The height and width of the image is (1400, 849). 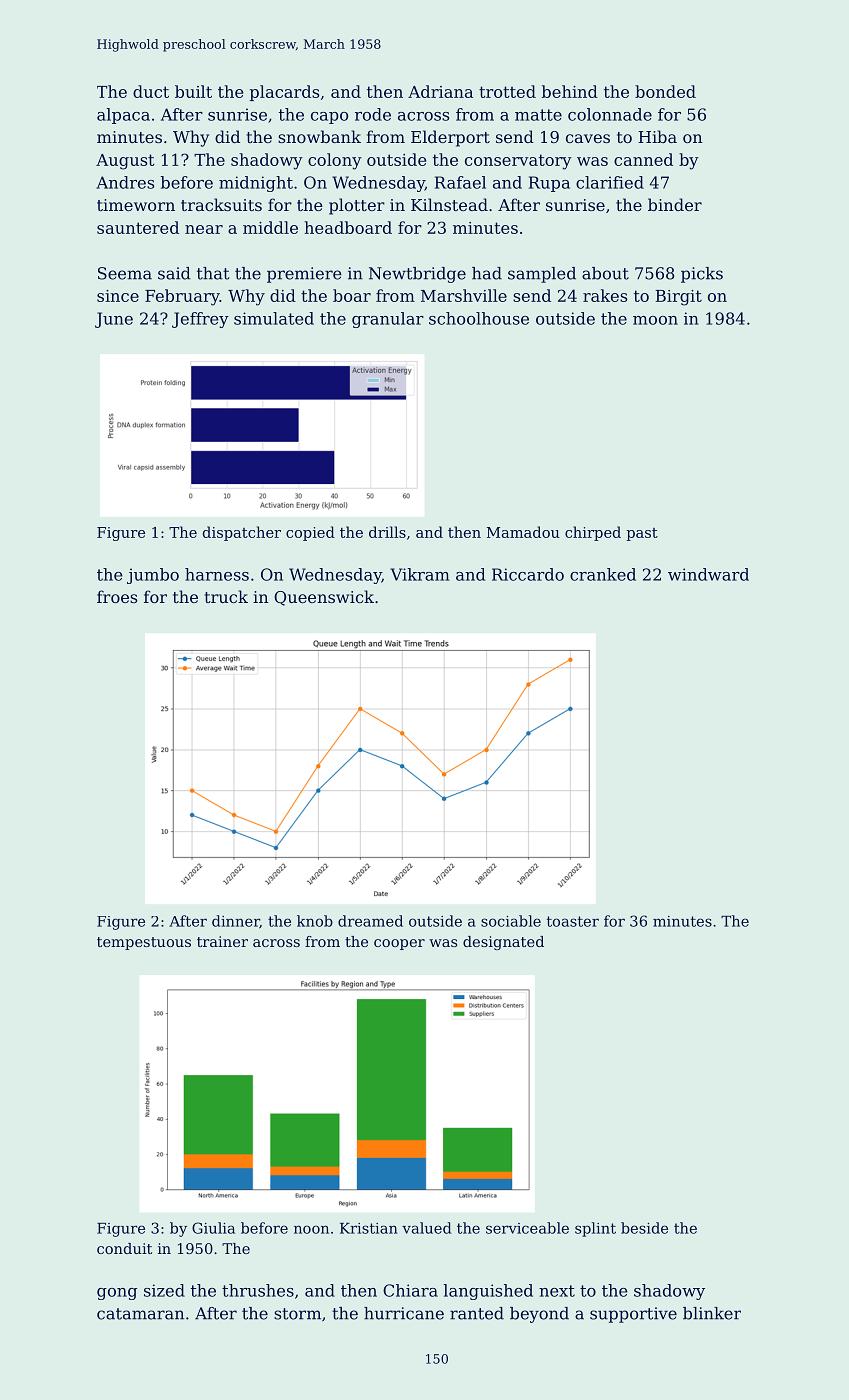 What do you see at coordinates (274, 318) in the image?
I see `simulated` at bounding box center [274, 318].
